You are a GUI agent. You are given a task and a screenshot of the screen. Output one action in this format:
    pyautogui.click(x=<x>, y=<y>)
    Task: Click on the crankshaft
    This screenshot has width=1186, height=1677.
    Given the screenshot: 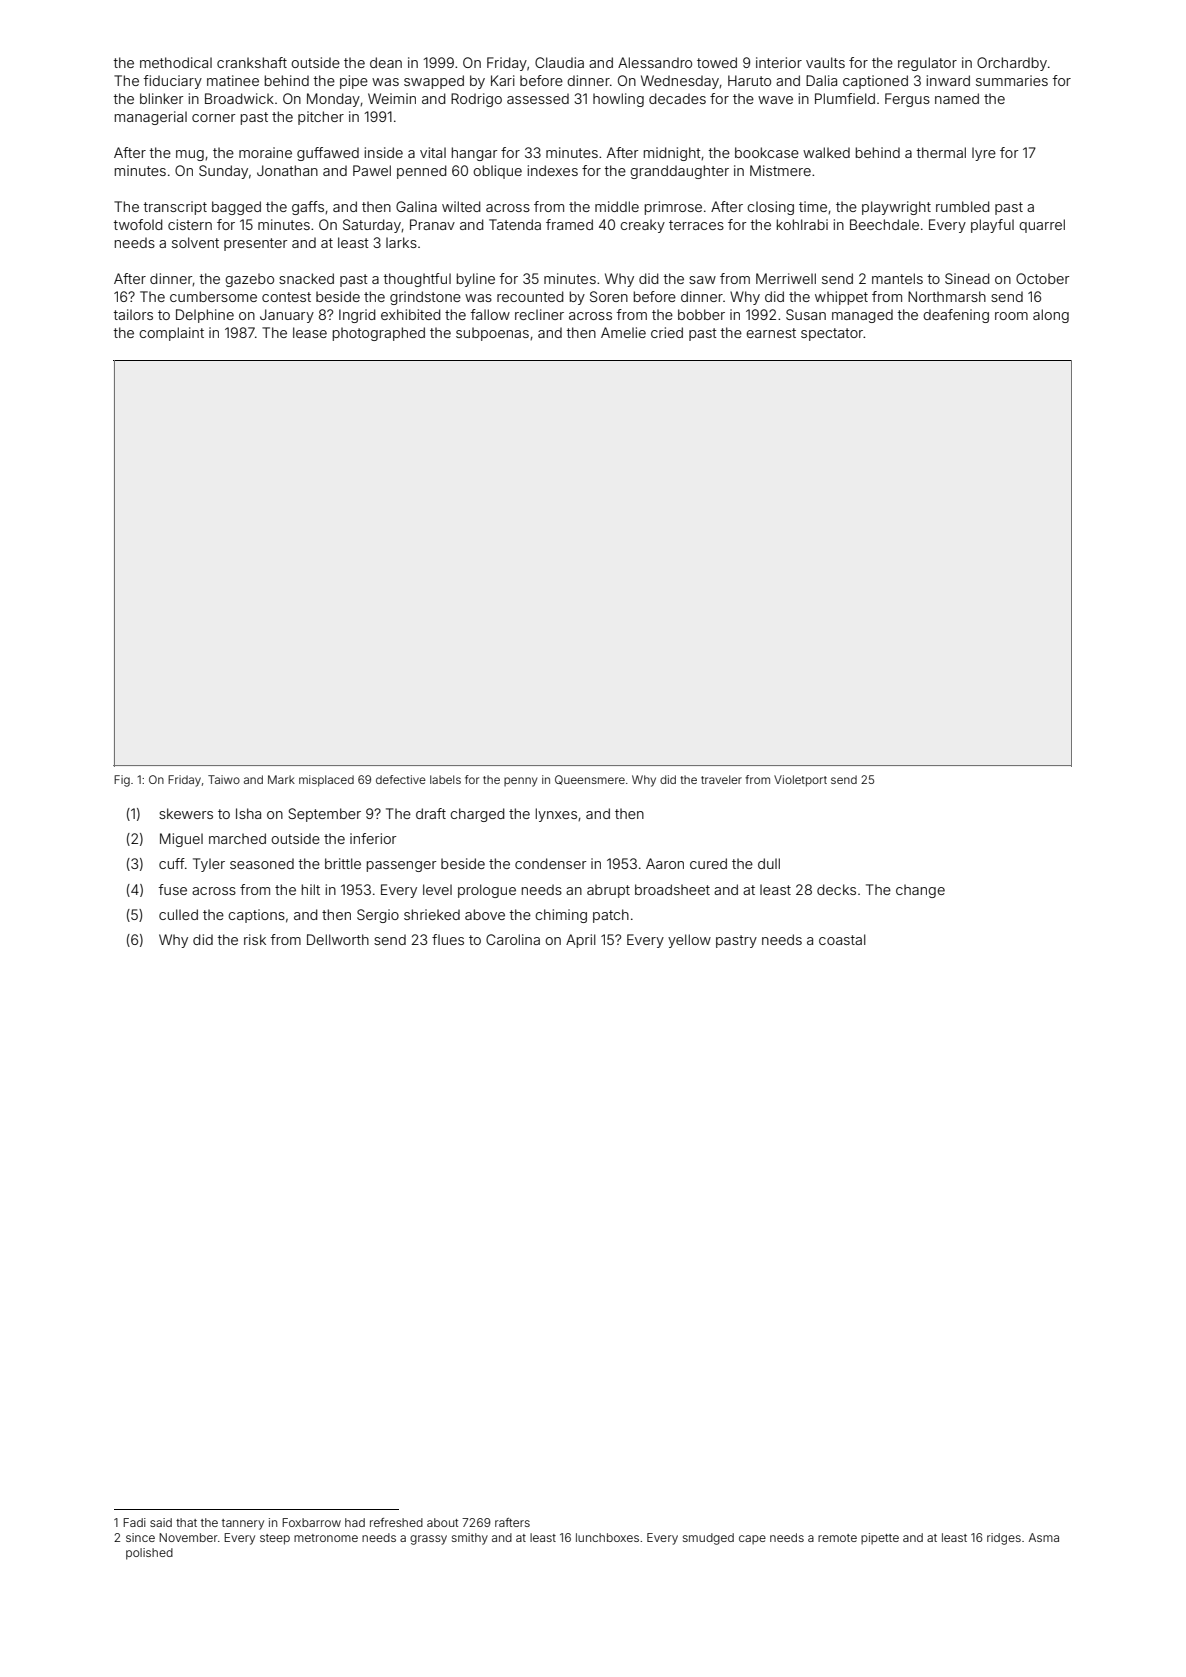 What is the action you would take?
    pyautogui.click(x=252, y=62)
